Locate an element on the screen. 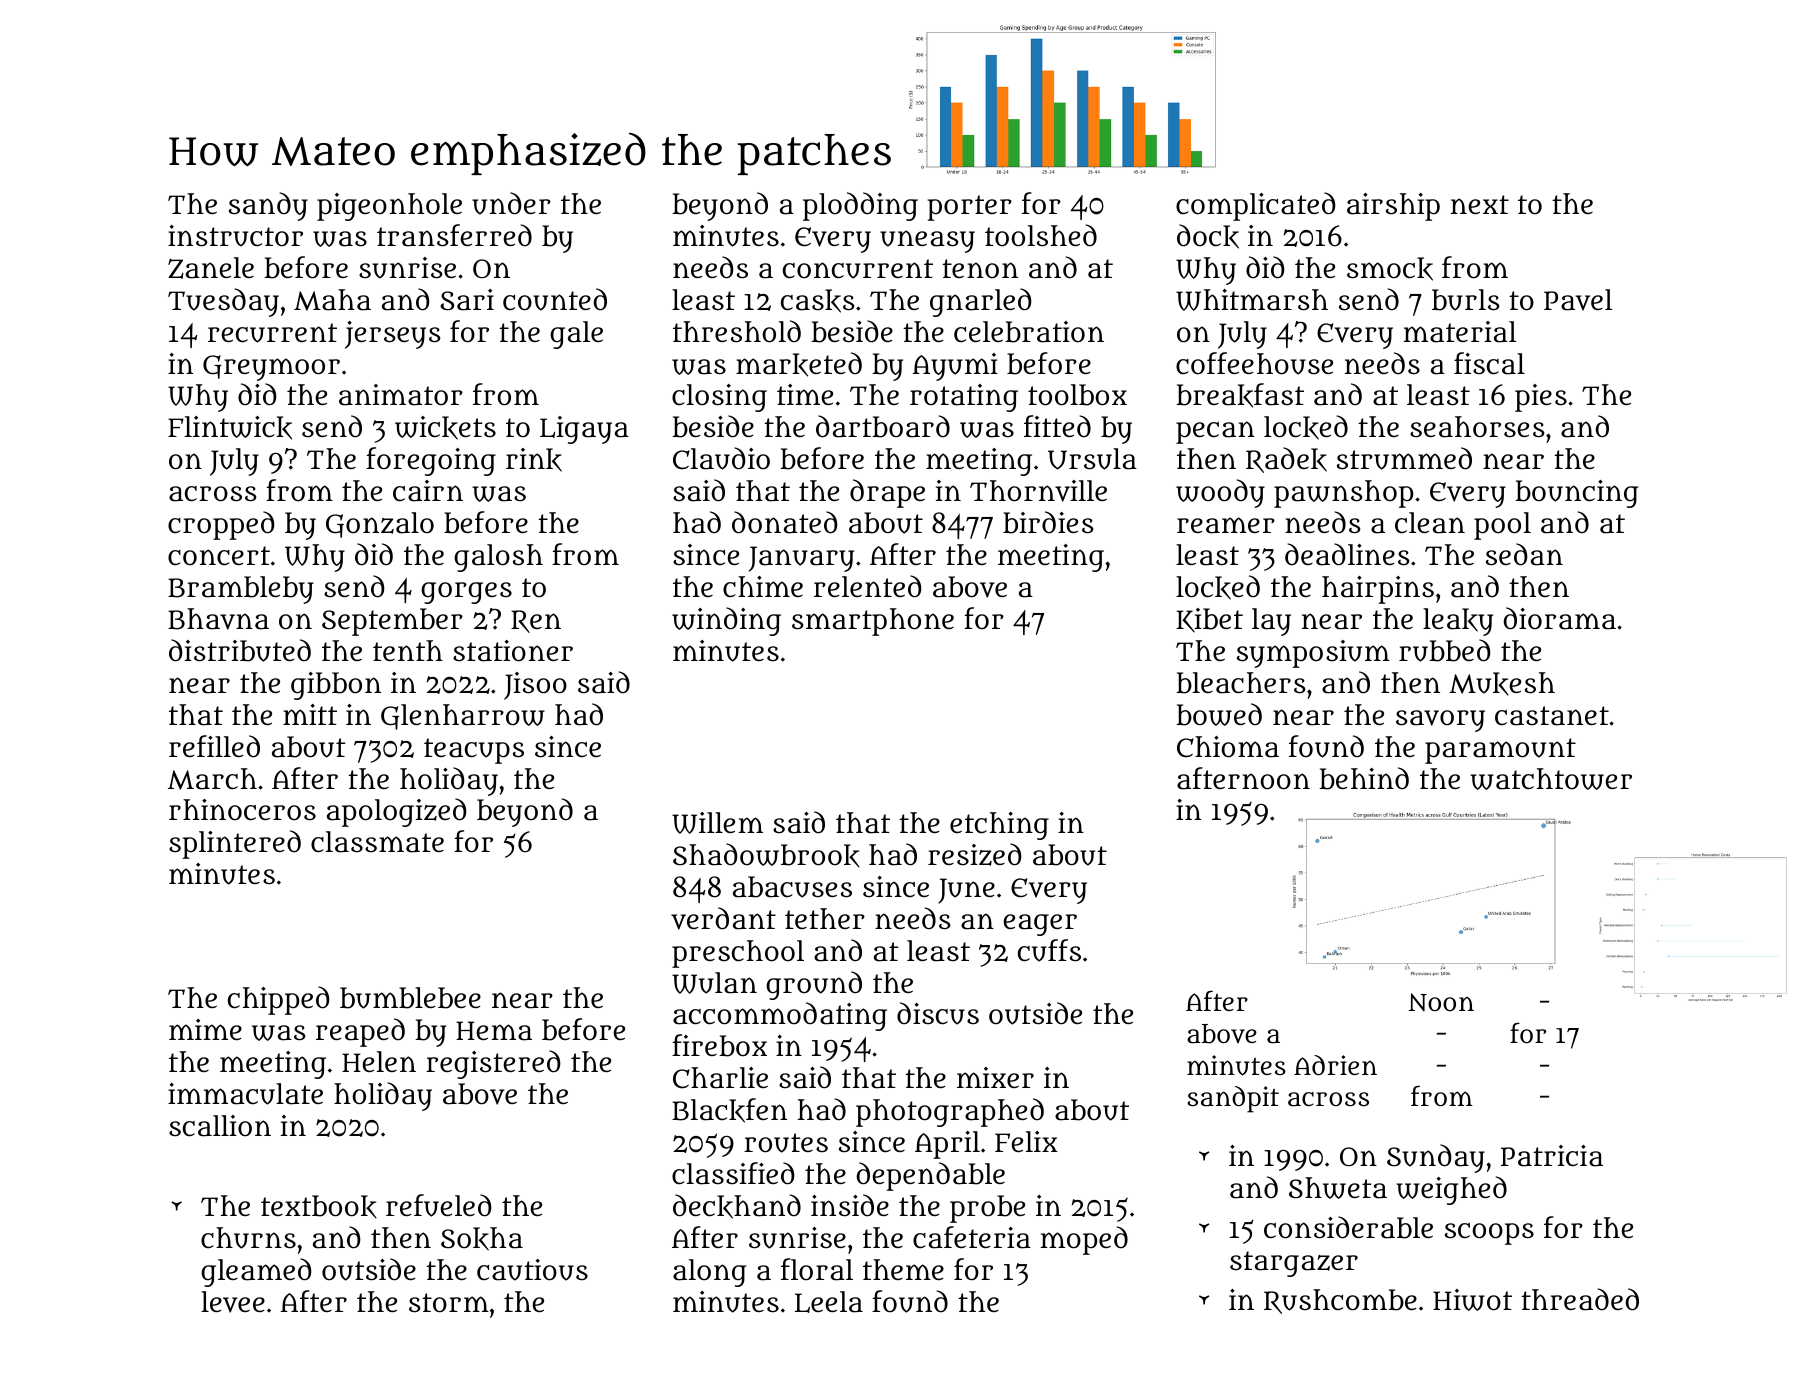 Image resolution: width=1809 pixels, height=1398 pixels. eager is located at coordinates (1040, 925).
